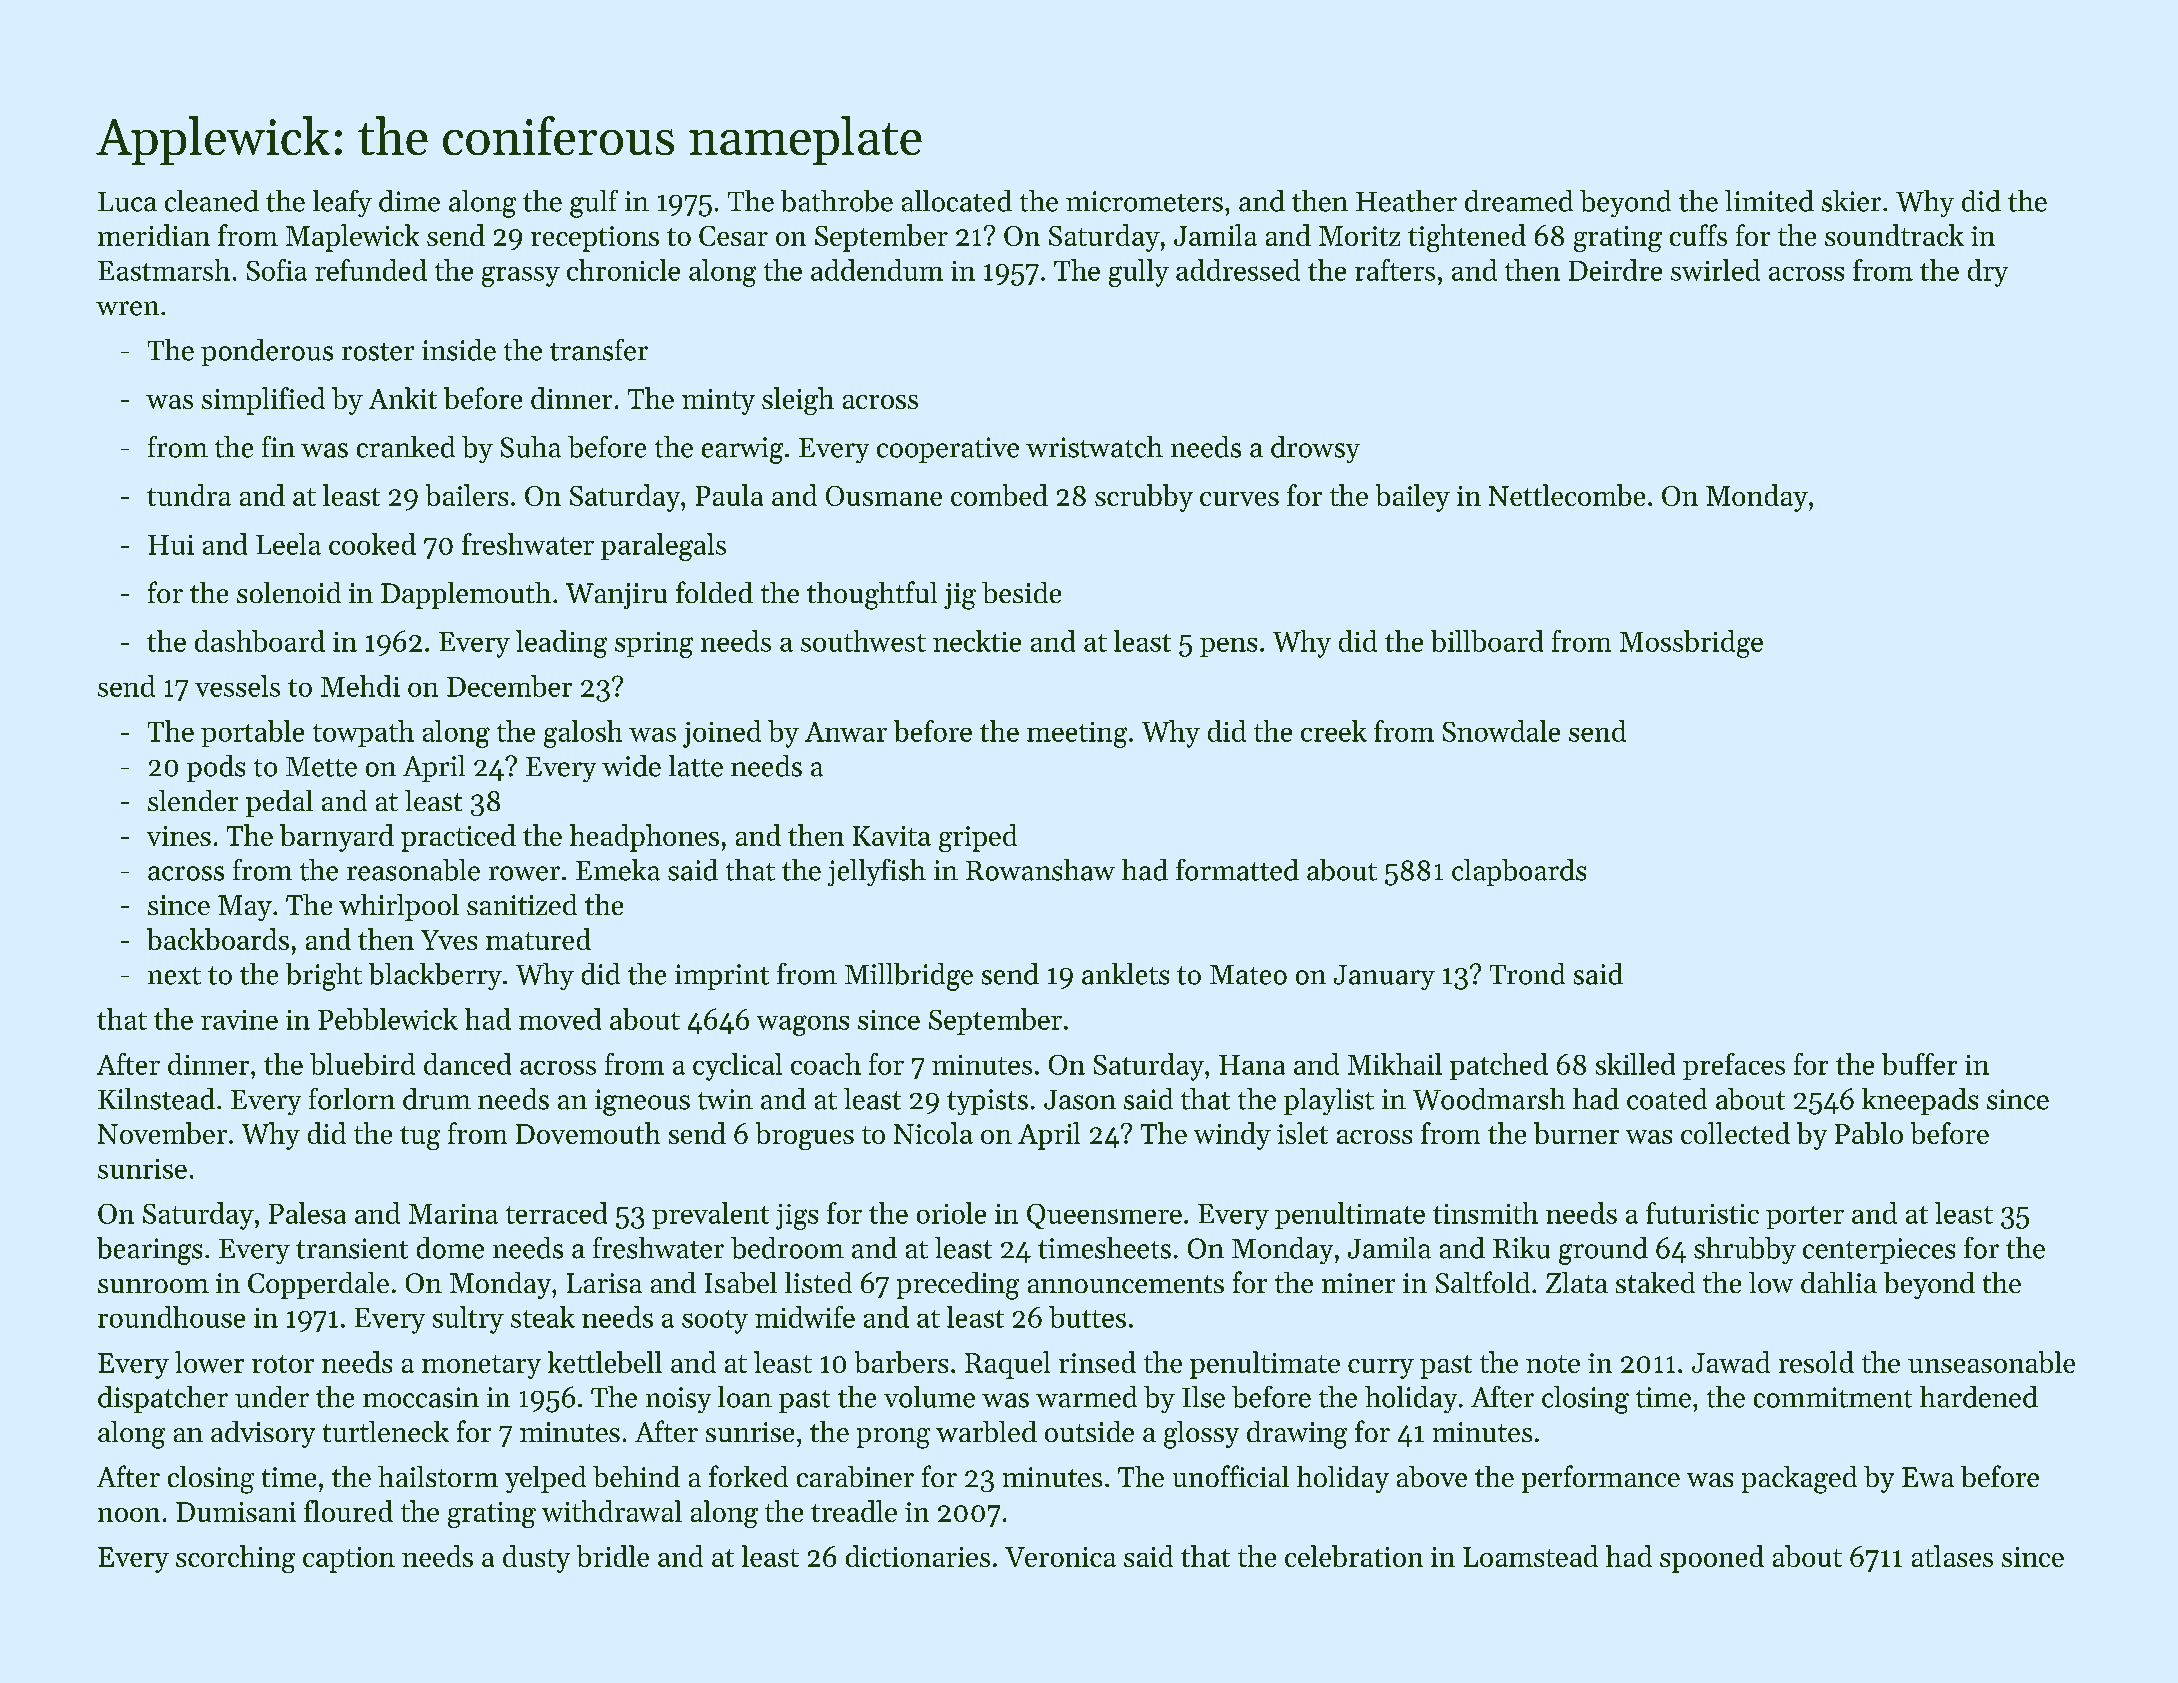 This image has width=2178, height=1683. I want to click on tightened, so click(1467, 238).
